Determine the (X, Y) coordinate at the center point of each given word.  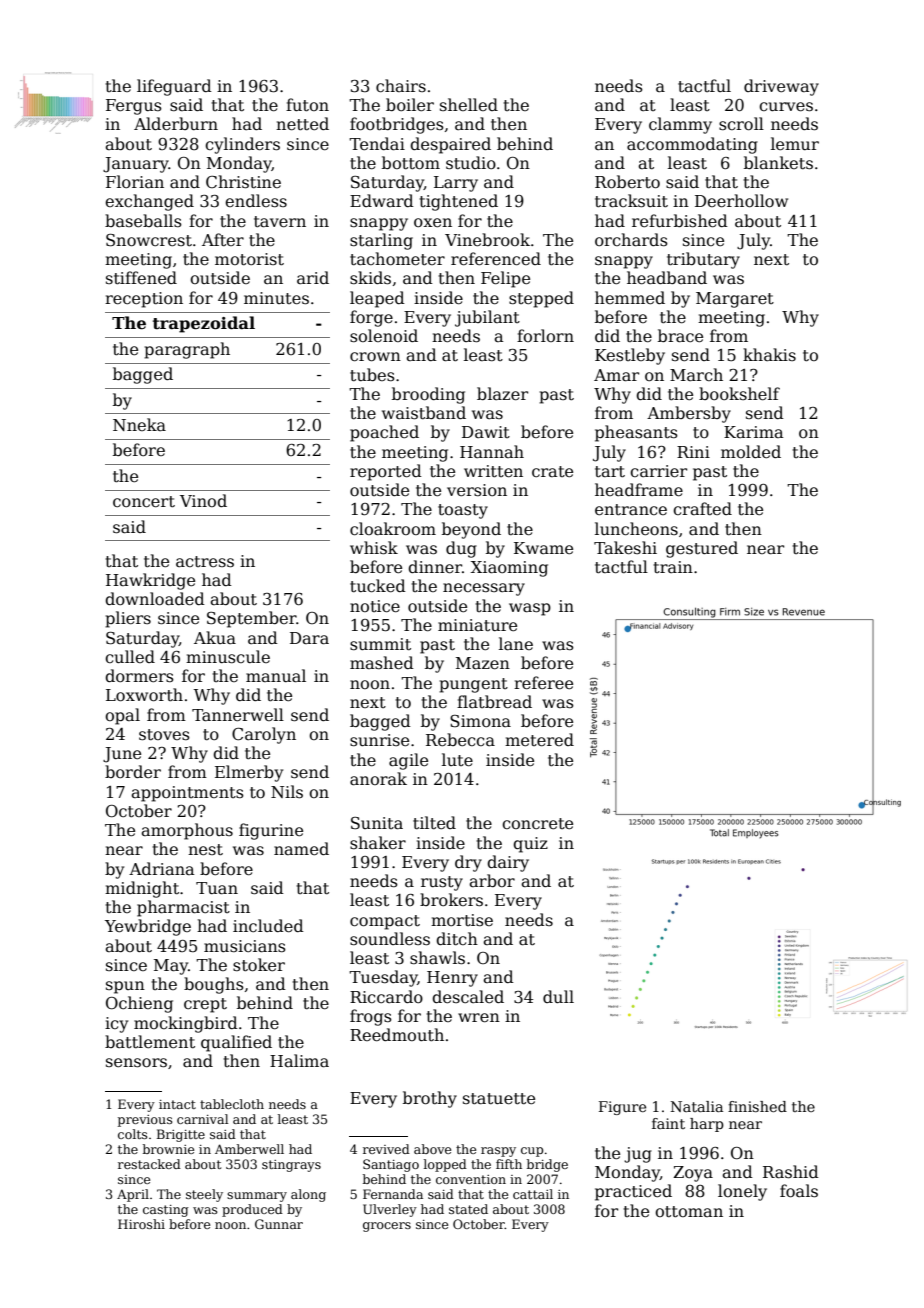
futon (307, 105)
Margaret (735, 300)
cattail (533, 1194)
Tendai (377, 144)
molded (751, 452)
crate (552, 472)
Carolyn (264, 735)
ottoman (689, 1212)
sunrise (379, 740)
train (673, 567)
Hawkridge (150, 581)
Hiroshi (141, 1224)
